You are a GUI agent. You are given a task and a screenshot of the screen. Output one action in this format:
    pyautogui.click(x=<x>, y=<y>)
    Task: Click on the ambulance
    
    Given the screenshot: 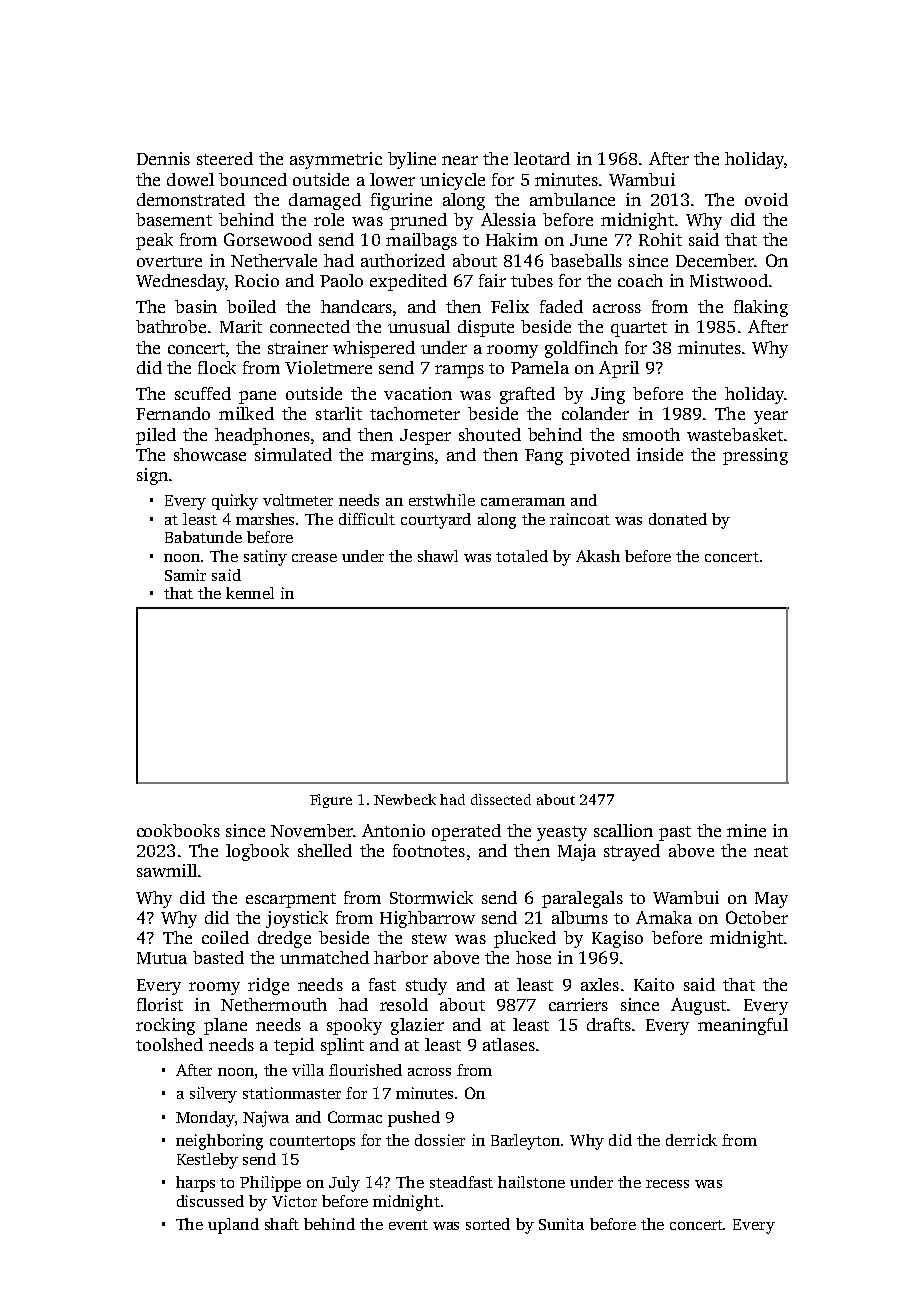 What is the action you would take?
    pyautogui.click(x=572, y=199)
